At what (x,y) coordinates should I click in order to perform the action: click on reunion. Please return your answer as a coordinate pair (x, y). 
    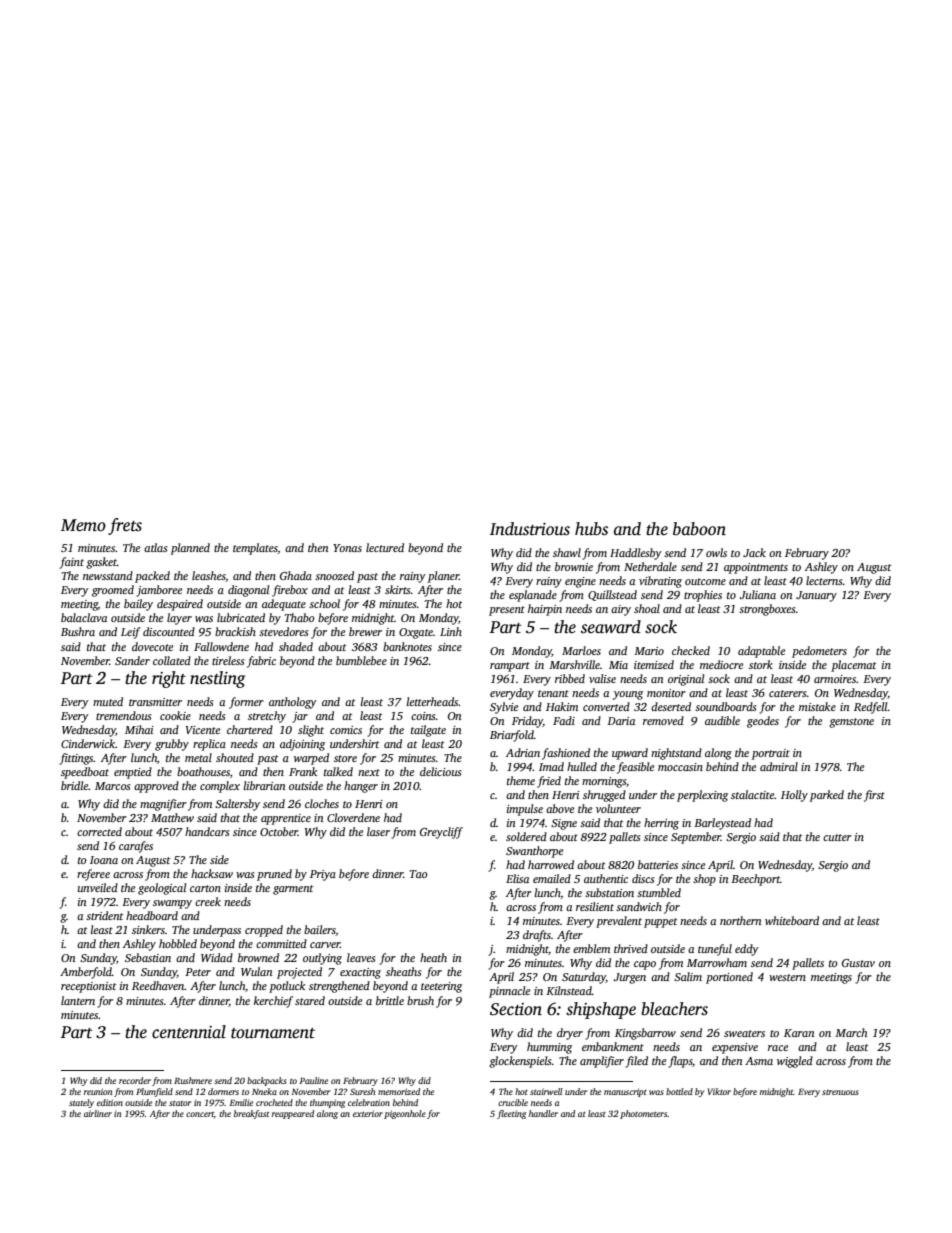
    Looking at the image, I should click on (98, 1091).
